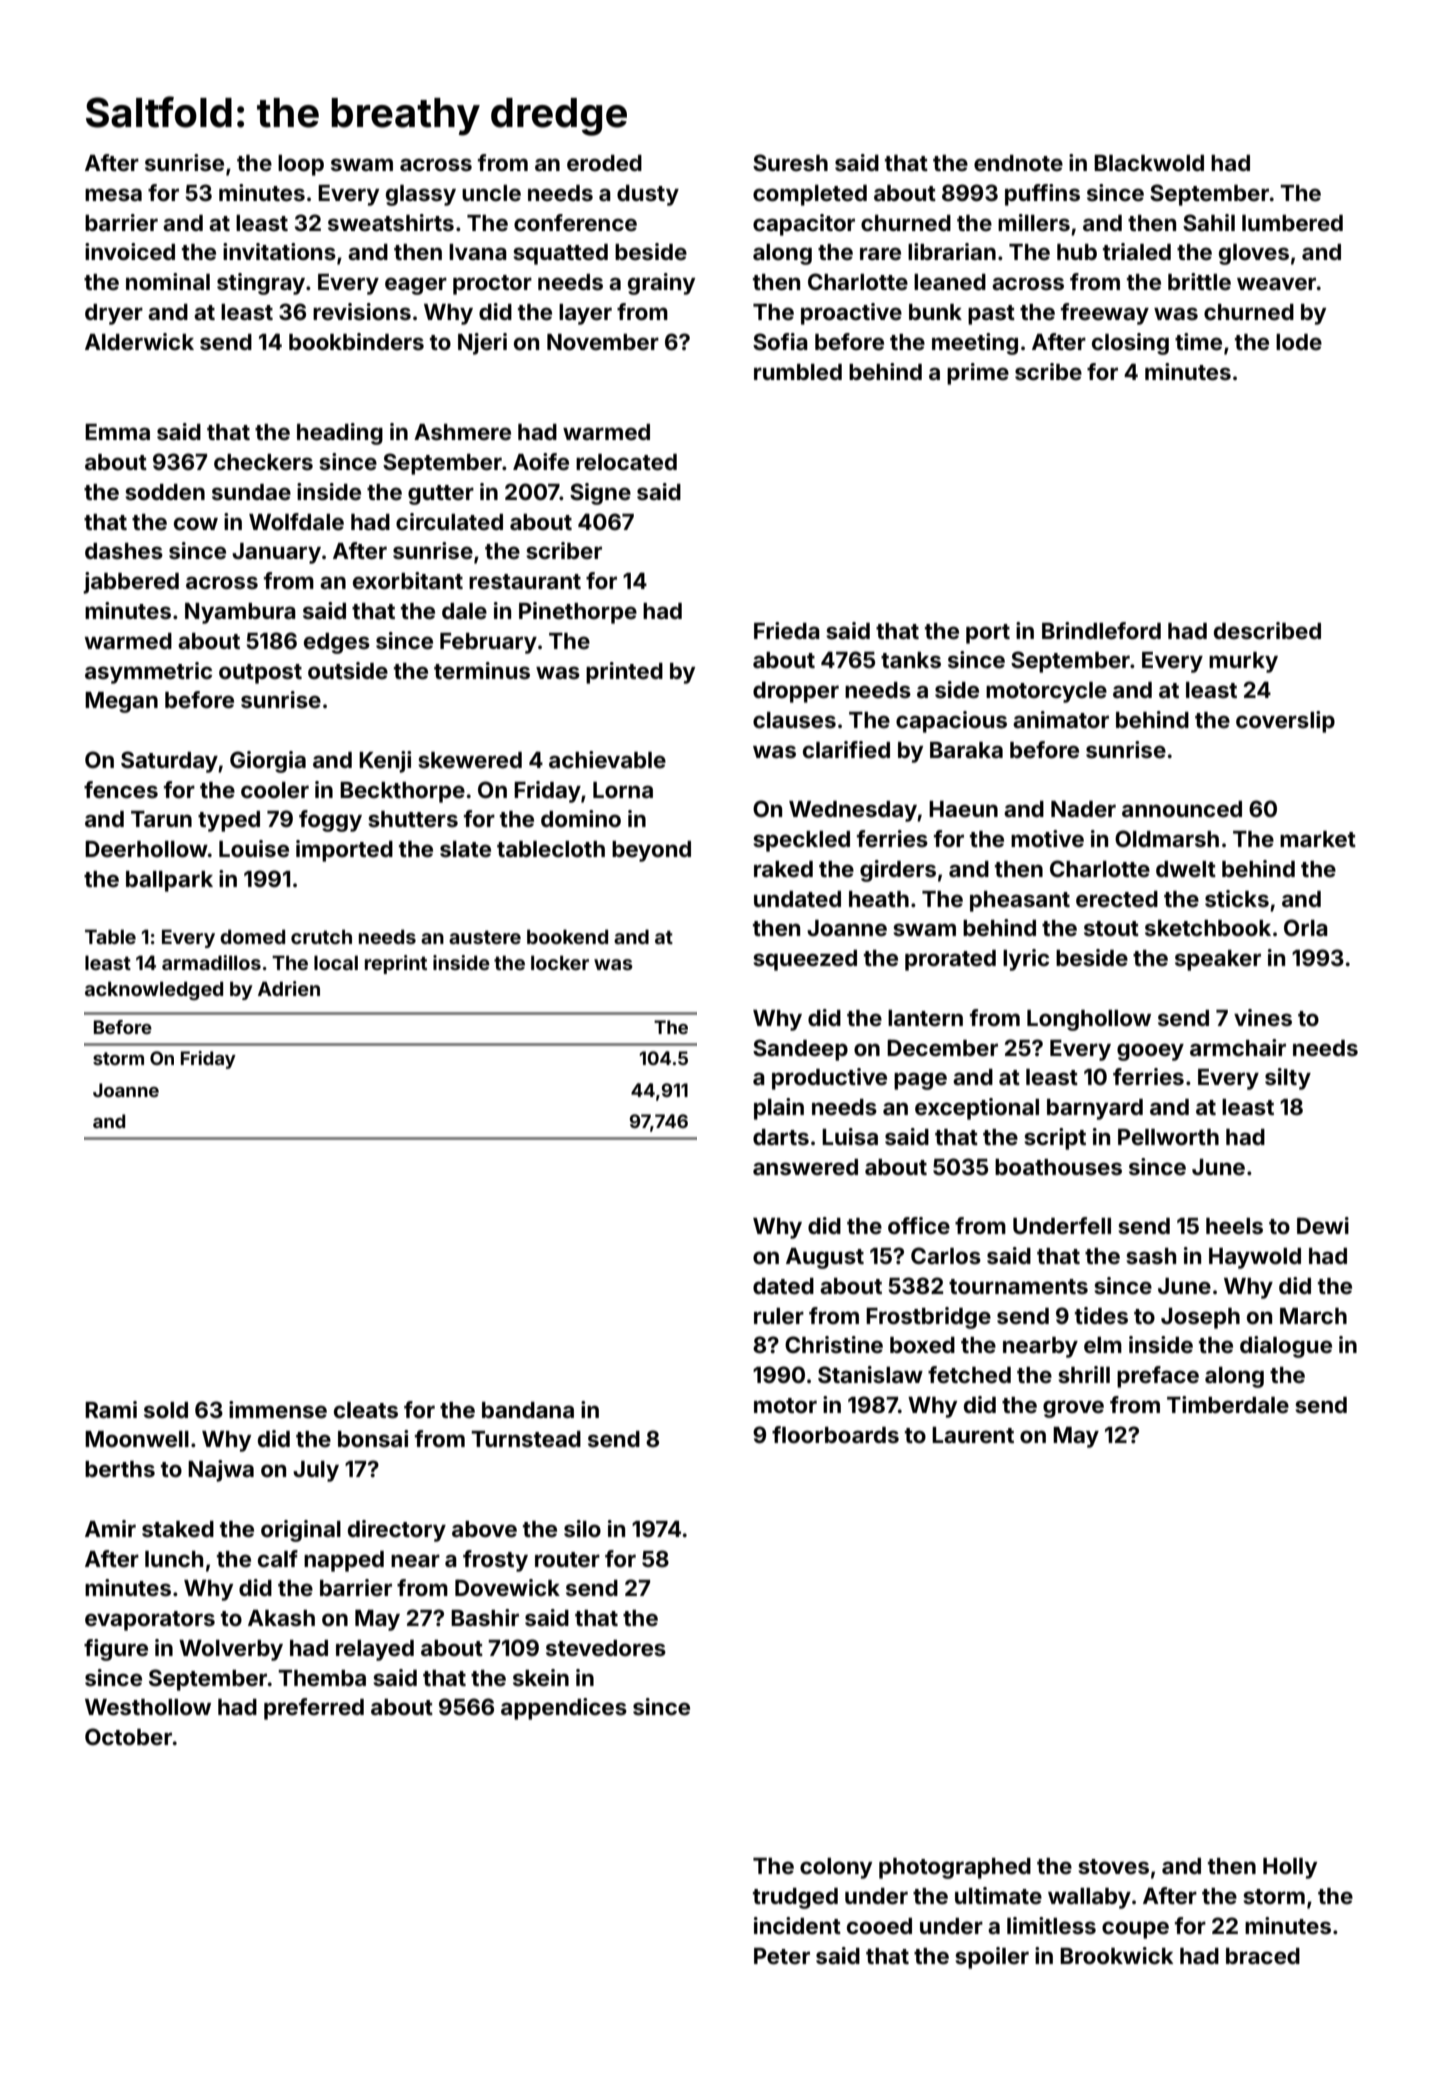 This screenshot has width=1450, height=2100. I want to click on stoves, so click(1113, 1867).
